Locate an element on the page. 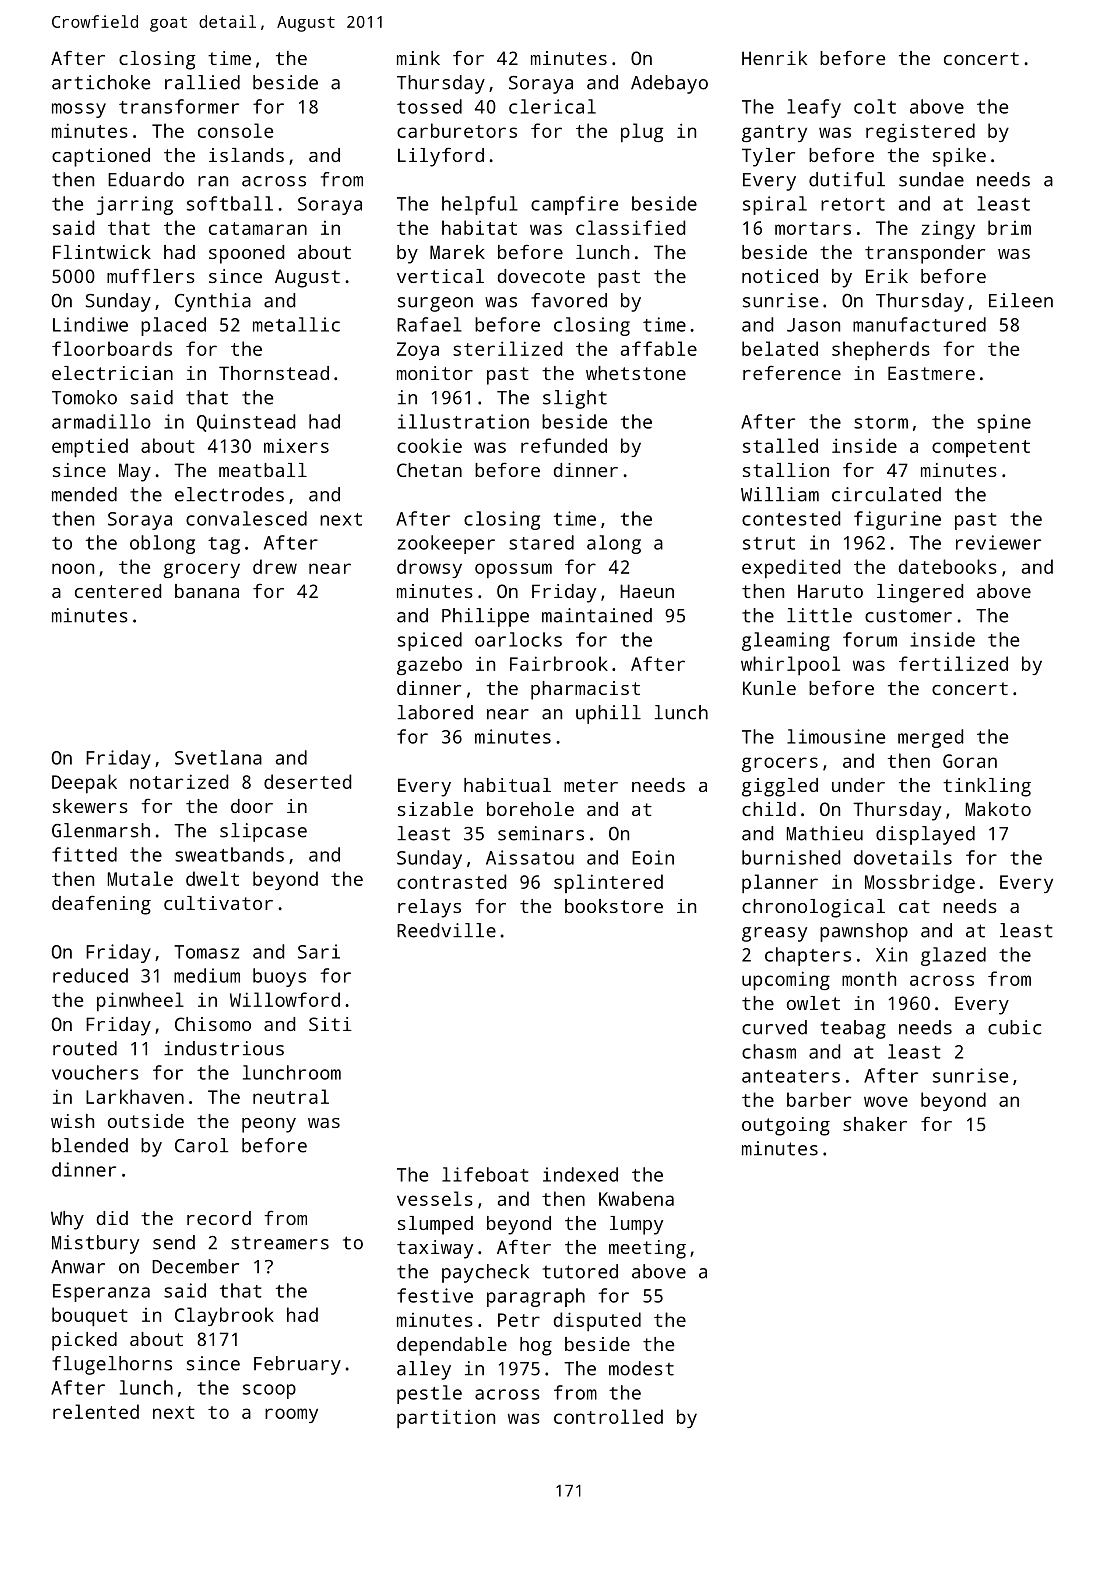 The width and height of the document is (1109, 1569). burnished is located at coordinates (791, 857).
